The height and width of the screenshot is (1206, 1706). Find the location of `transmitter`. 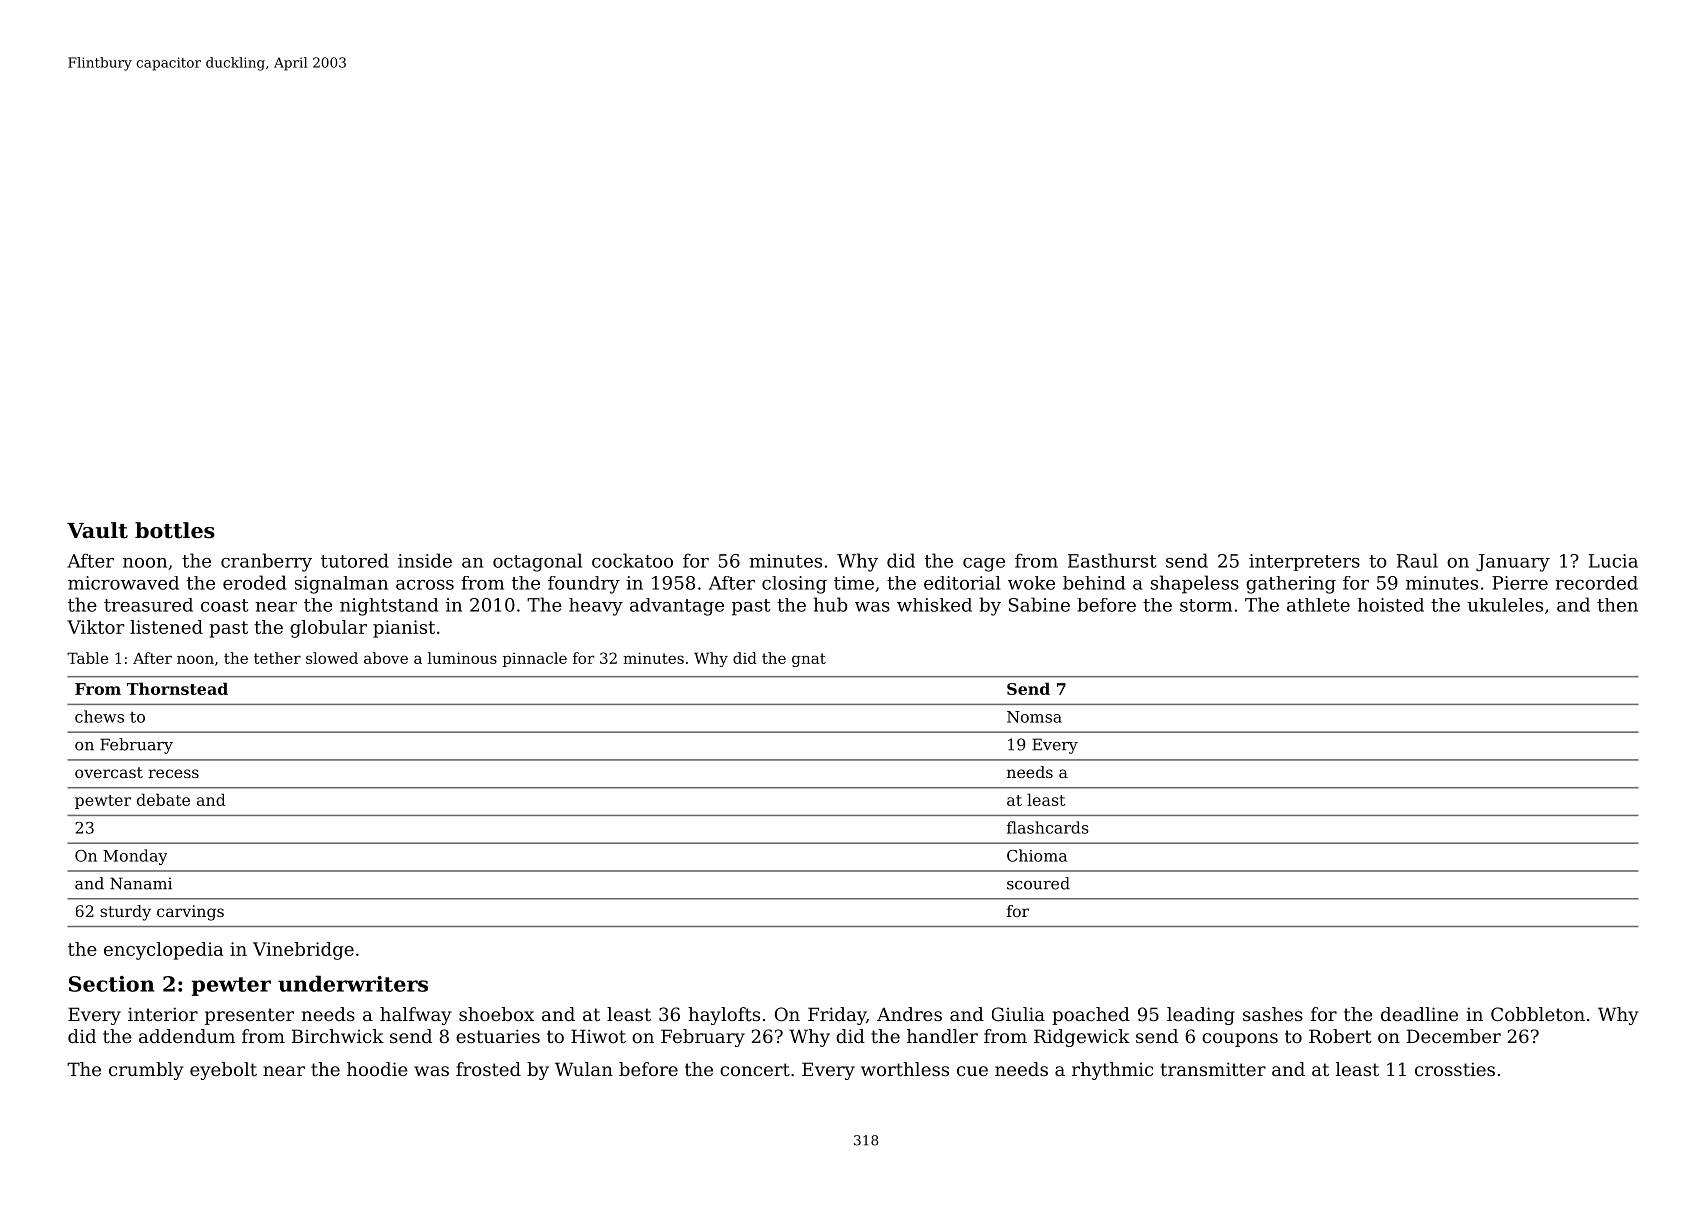

transmitter is located at coordinates (1213, 1069).
